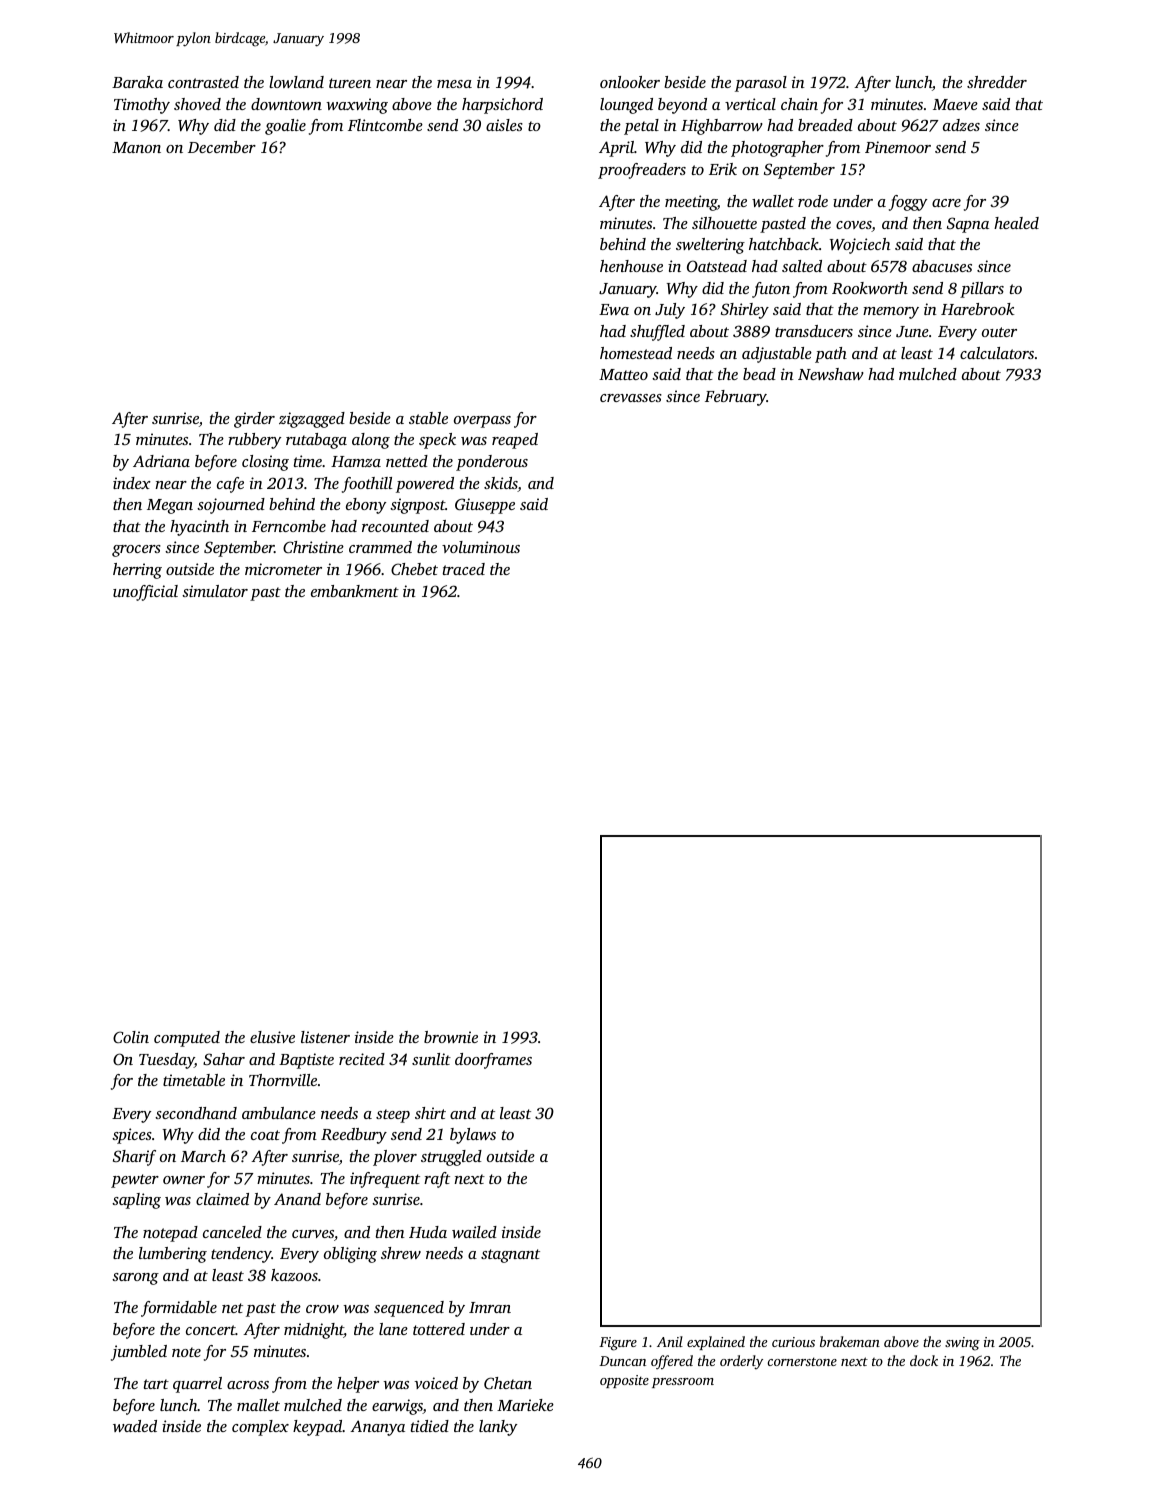  I want to click on complex, so click(260, 1428).
